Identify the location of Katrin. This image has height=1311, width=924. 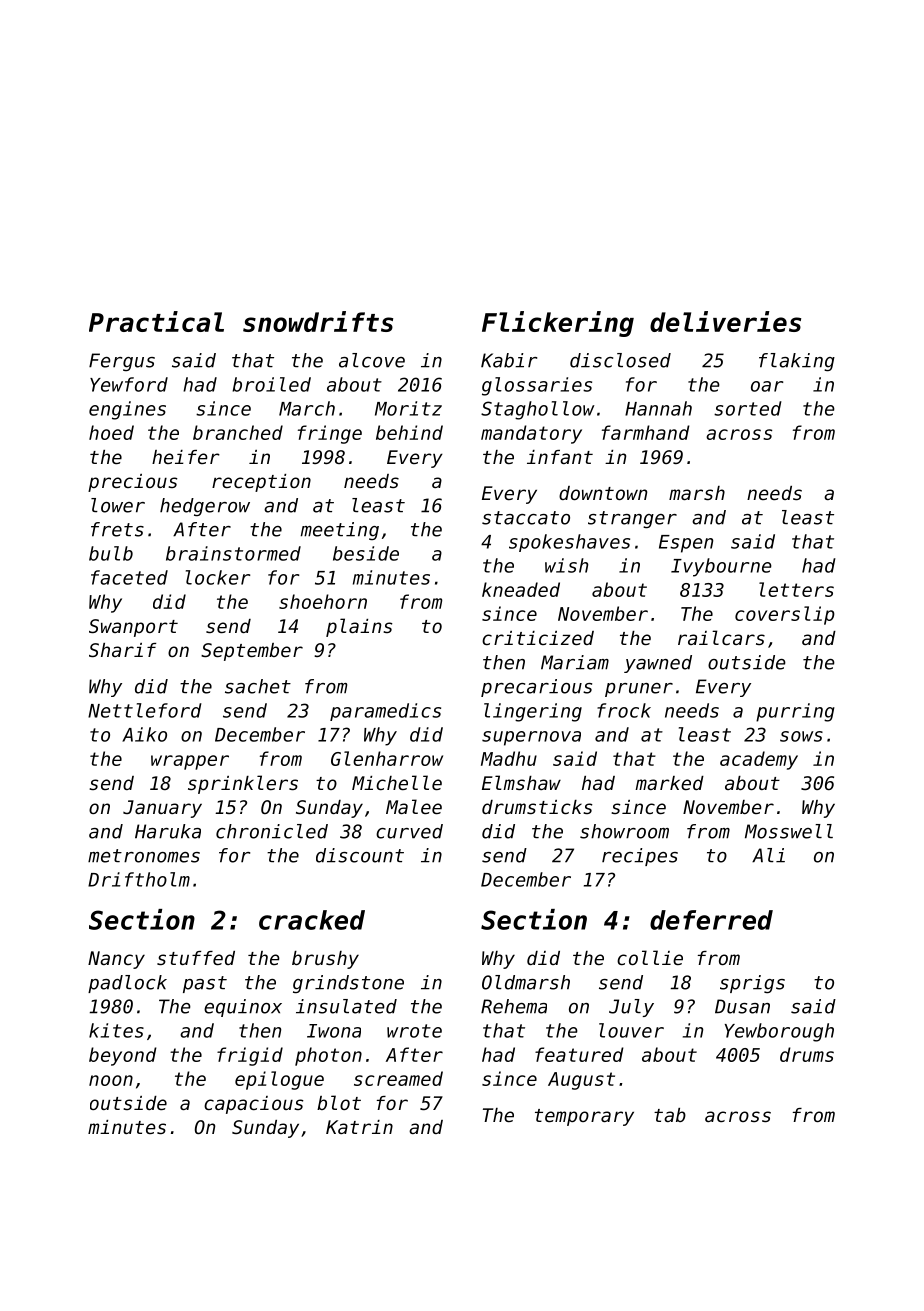
(359, 1127).
